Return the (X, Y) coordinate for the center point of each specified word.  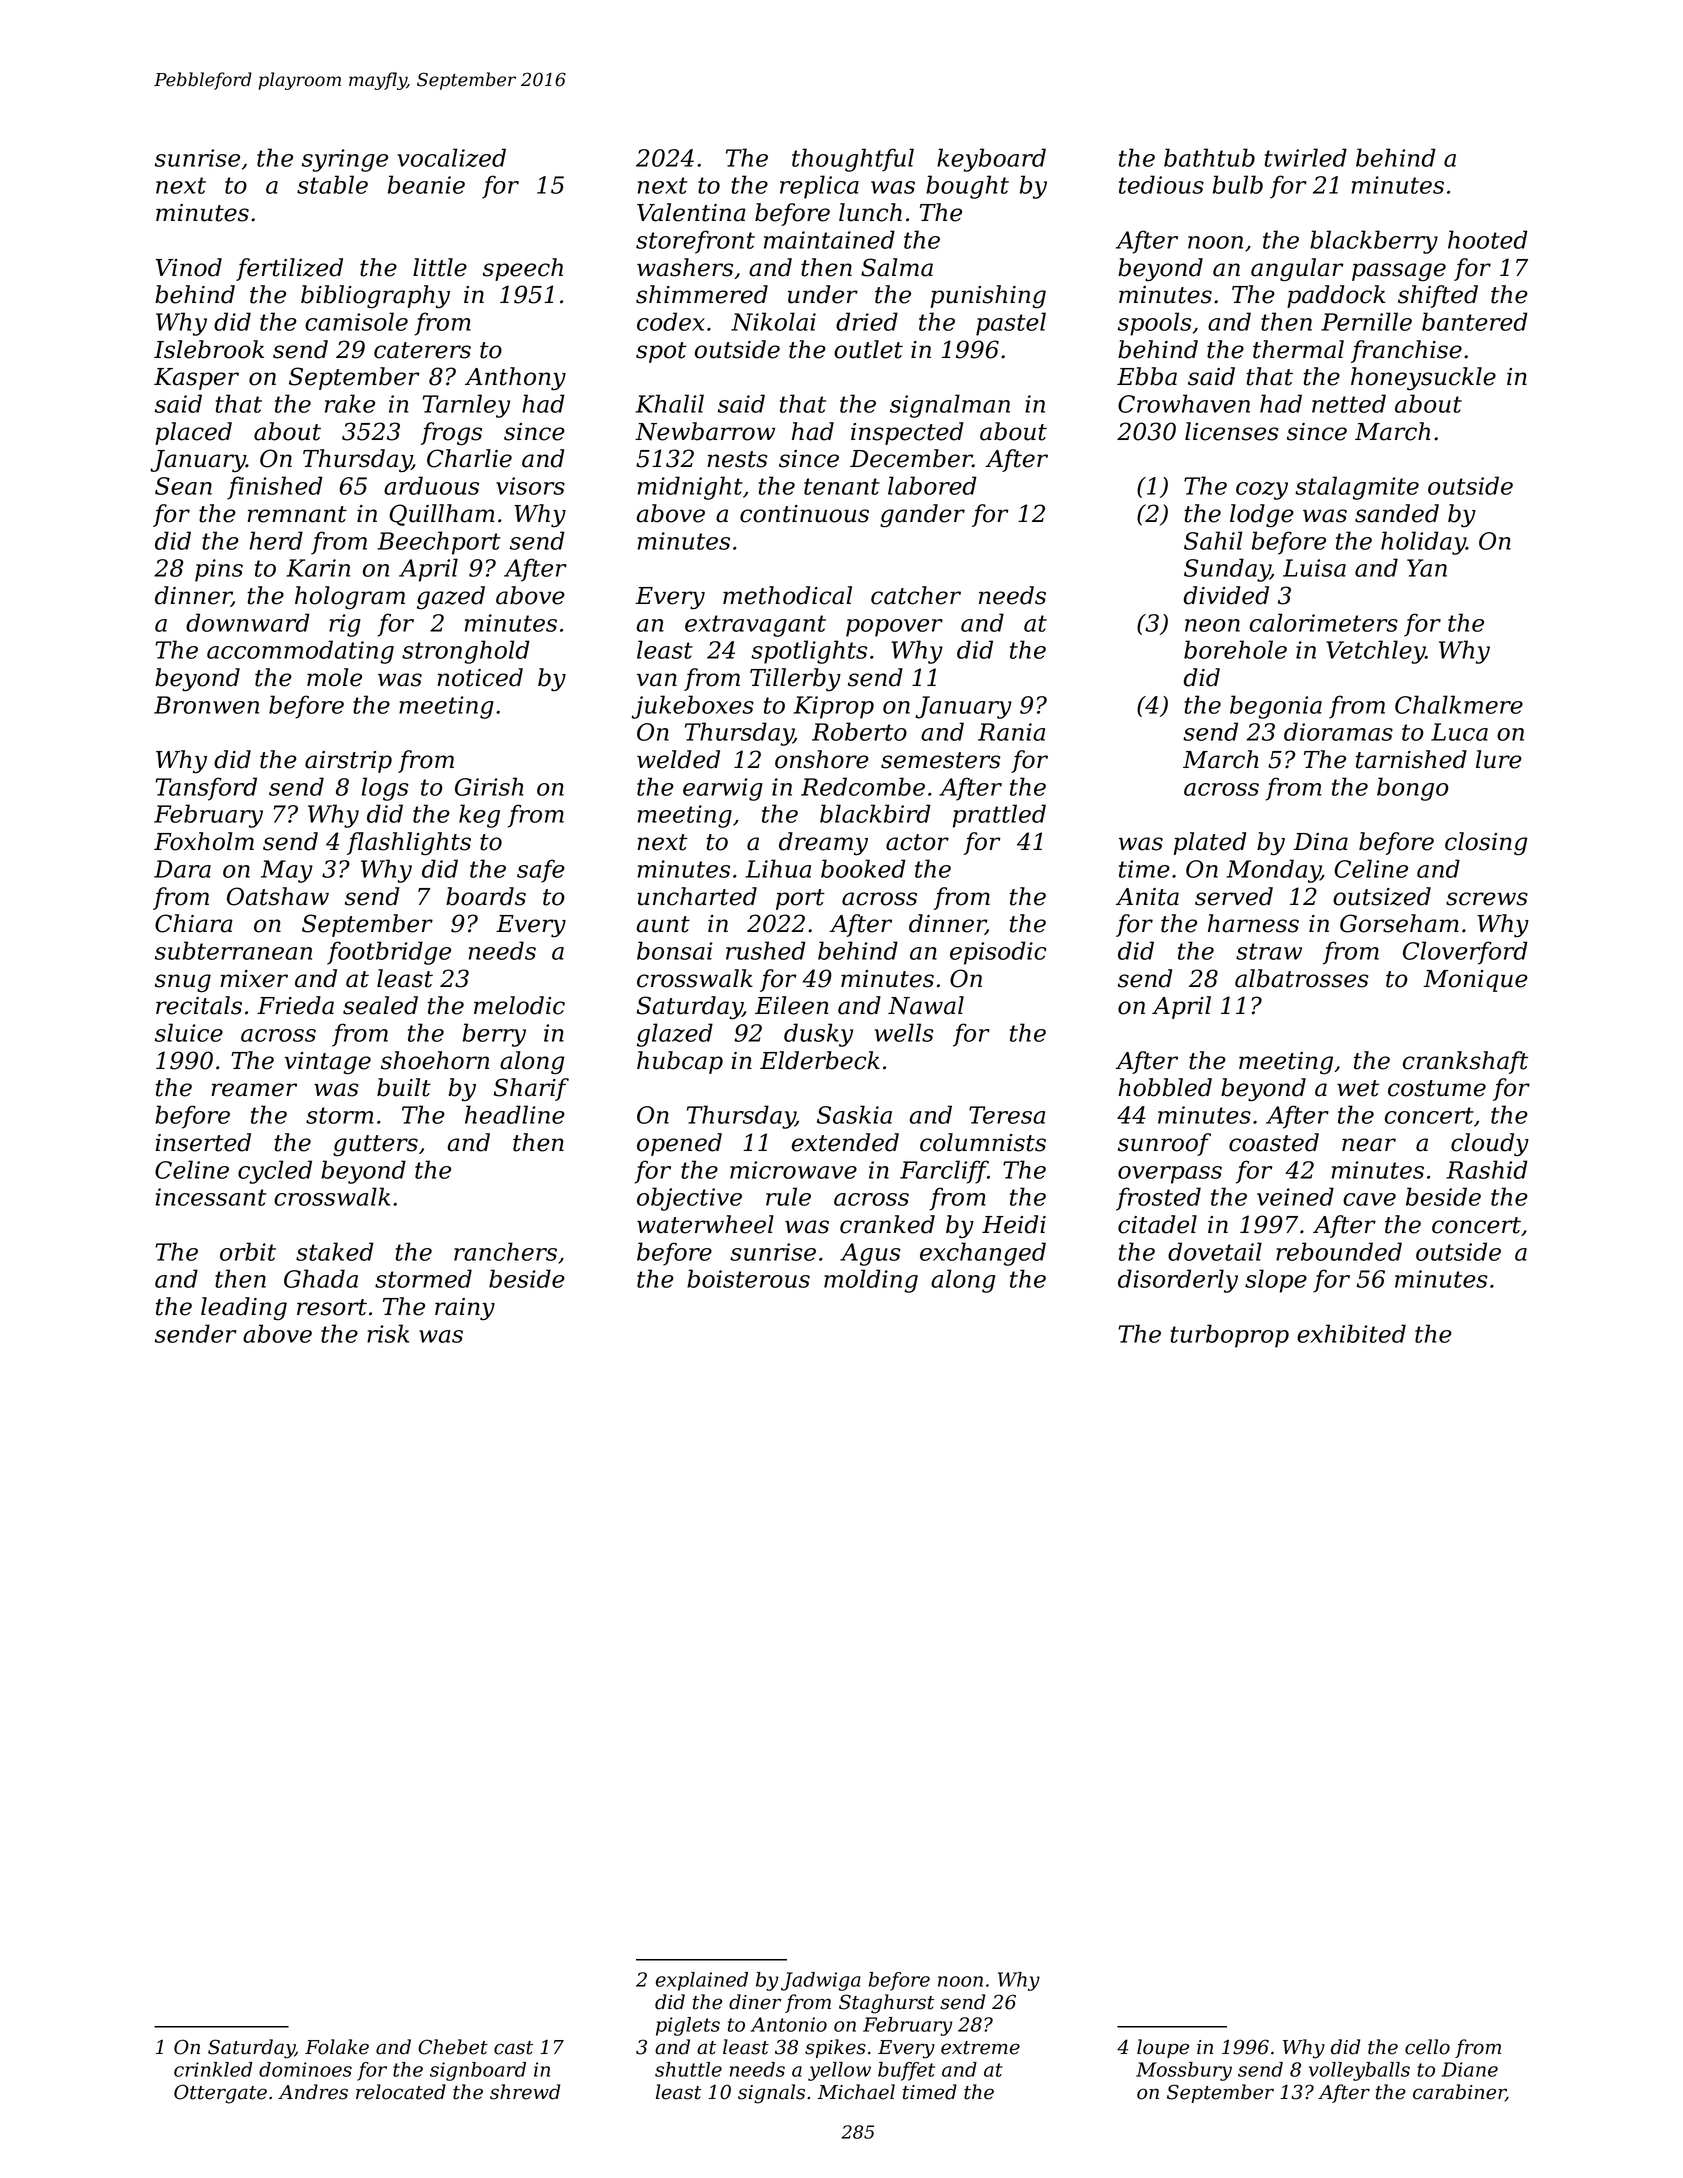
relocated (401, 2092)
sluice (189, 1032)
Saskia (854, 1114)
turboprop (1230, 1336)
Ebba (1147, 376)
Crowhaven (1184, 403)
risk (388, 1333)
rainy (465, 1309)
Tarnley (466, 406)
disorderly (1178, 1281)
